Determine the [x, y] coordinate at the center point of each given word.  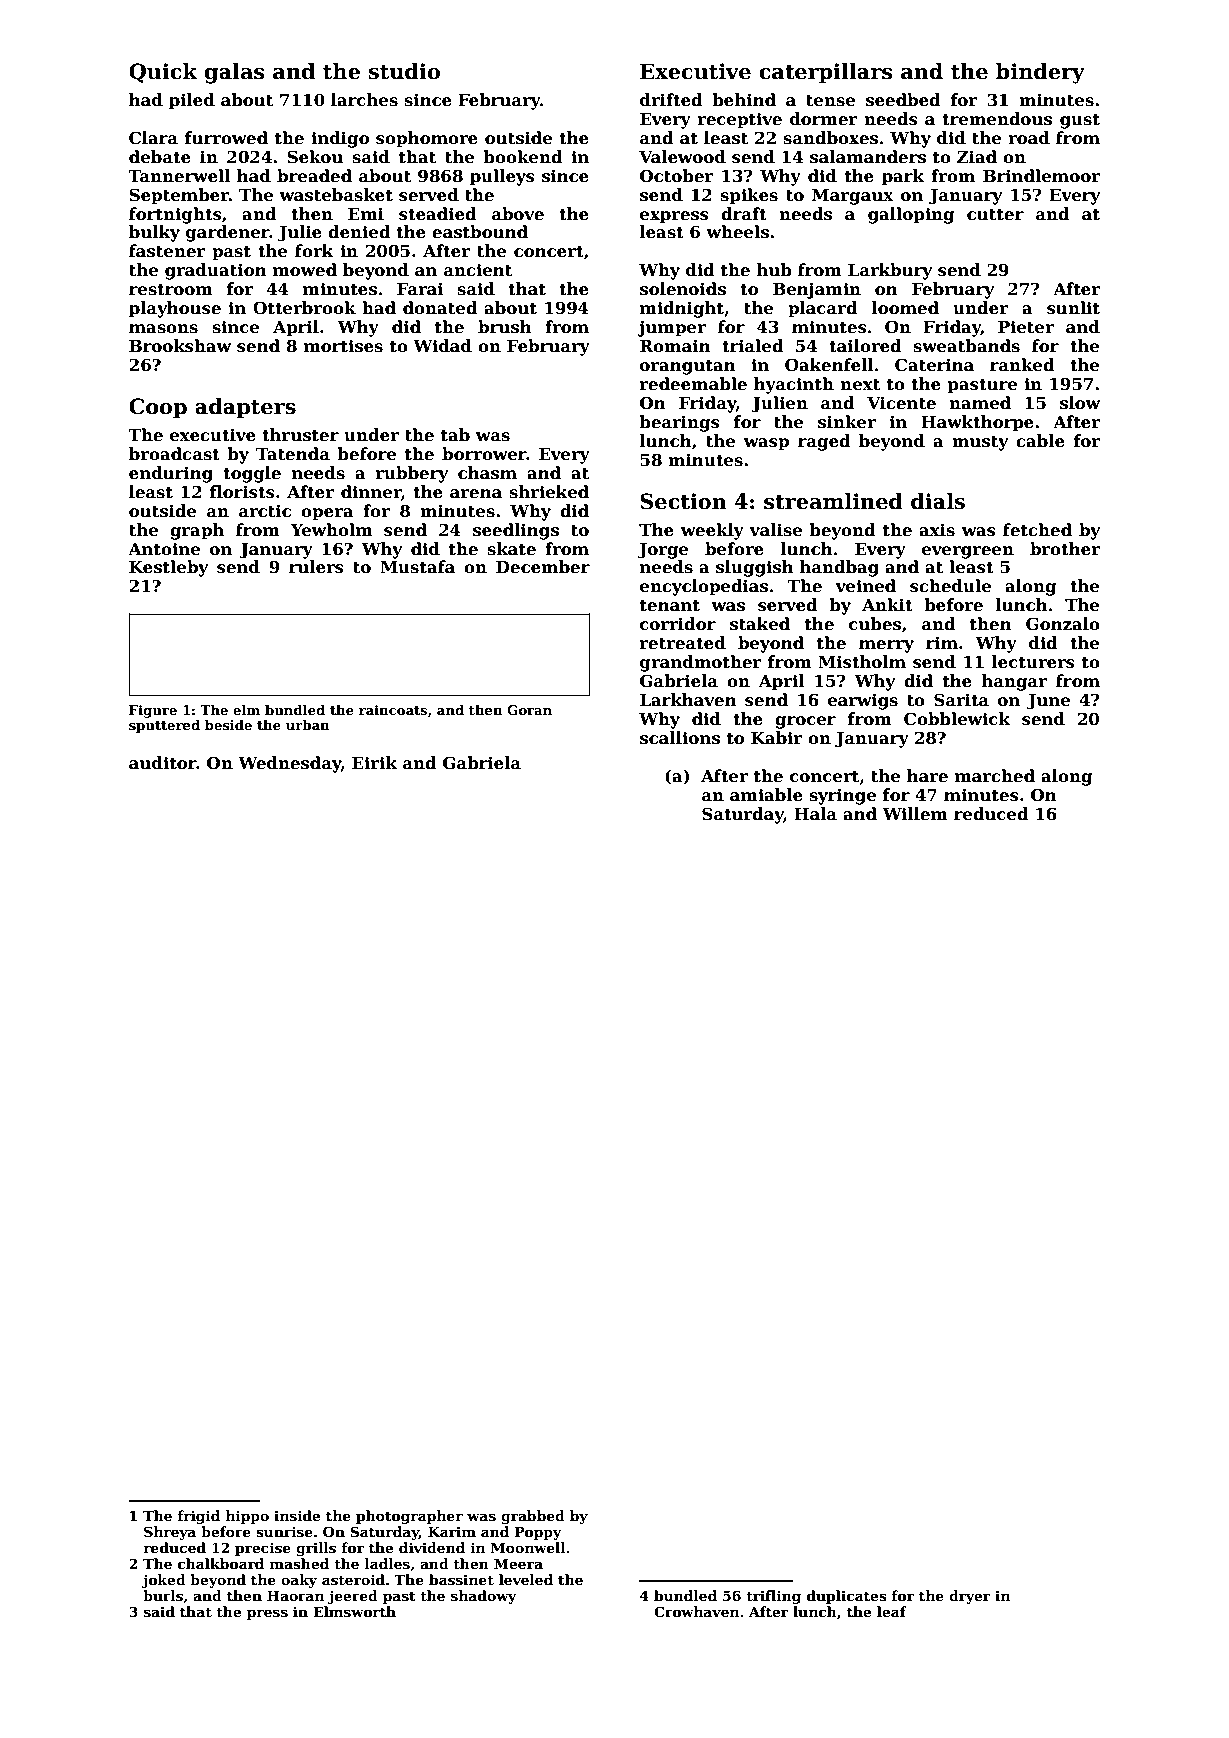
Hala [815, 814]
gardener [228, 233]
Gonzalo [1063, 624]
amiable [766, 795]
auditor [163, 763]
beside [228, 725]
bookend [523, 157]
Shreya [170, 1533]
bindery [1040, 73]
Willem [915, 814]
